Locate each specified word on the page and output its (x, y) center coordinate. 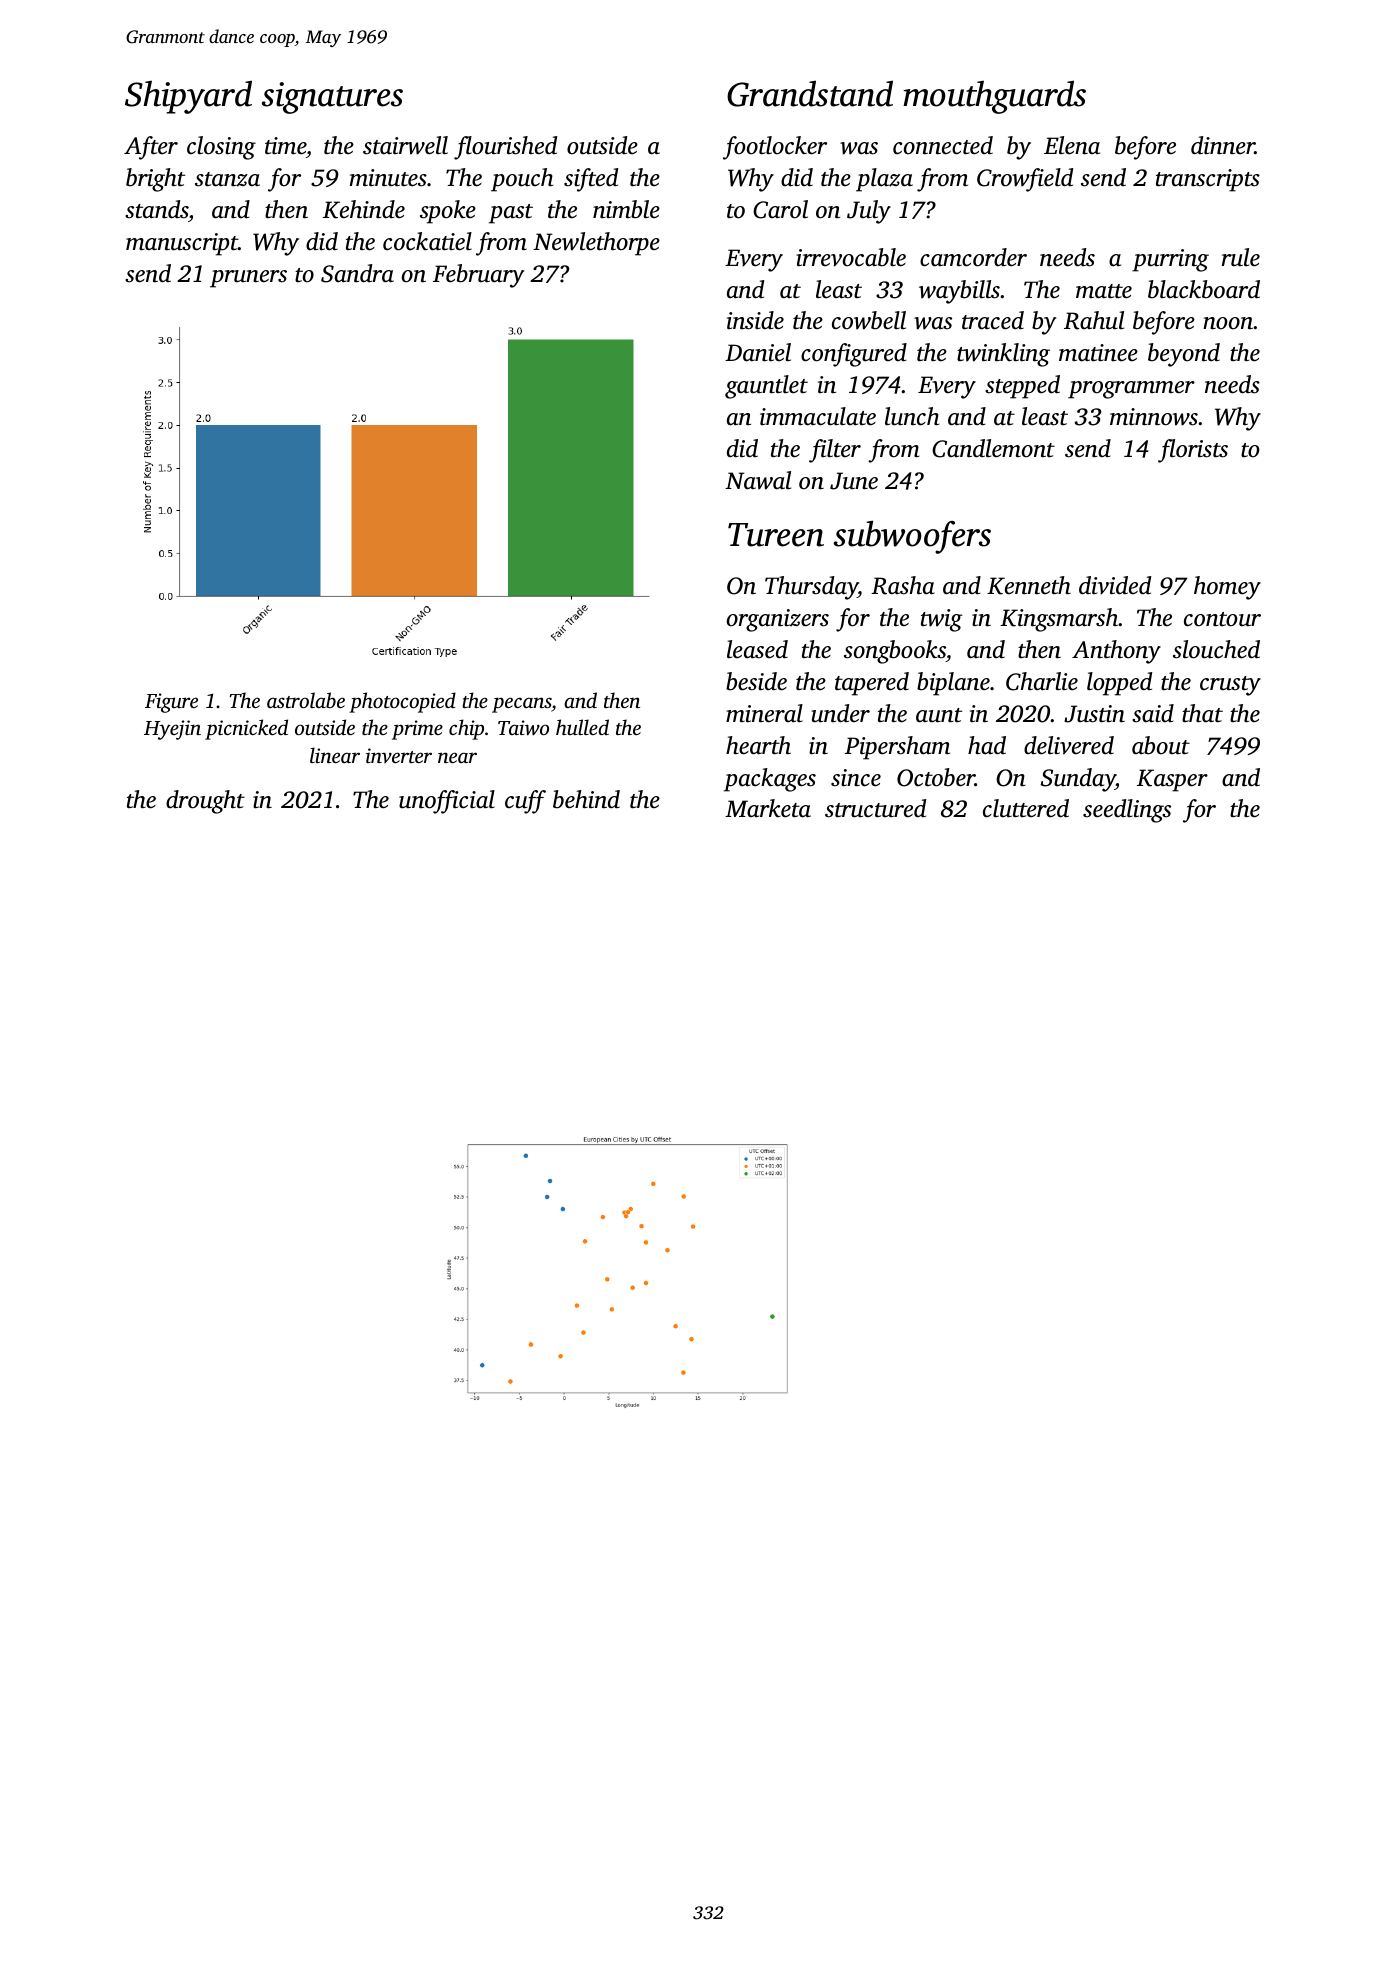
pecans (521, 705)
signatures (332, 98)
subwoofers (912, 537)
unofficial (447, 802)
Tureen (776, 535)
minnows (1154, 417)
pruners (248, 279)
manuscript (182, 244)
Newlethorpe (596, 244)
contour (1222, 619)
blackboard (1204, 289)
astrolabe (306, 700)
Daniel (758, 352)
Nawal (758, 480)
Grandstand (810, 93)
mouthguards (994, 97)
